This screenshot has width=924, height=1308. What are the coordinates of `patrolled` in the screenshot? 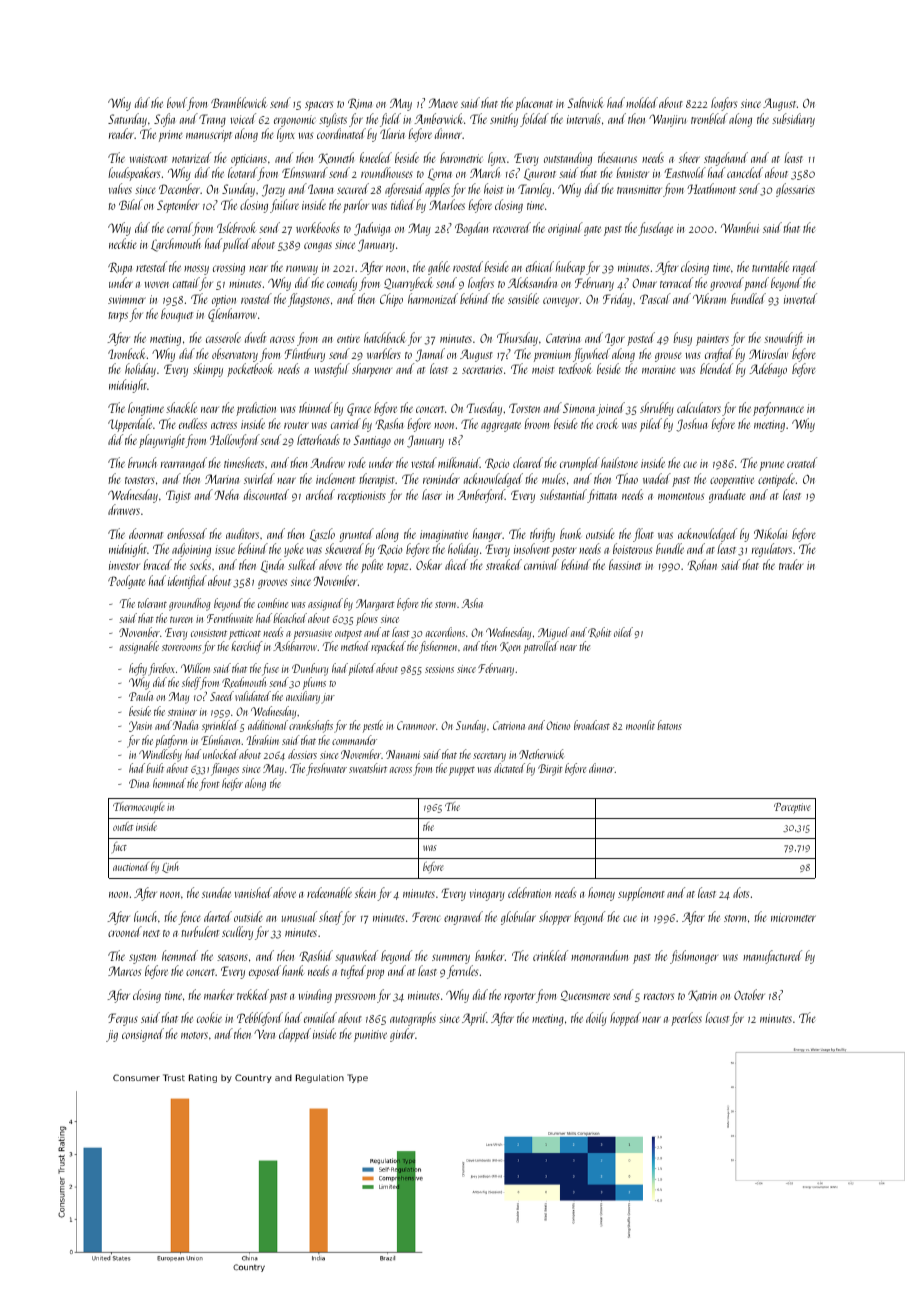 It's located at (541, 647).
